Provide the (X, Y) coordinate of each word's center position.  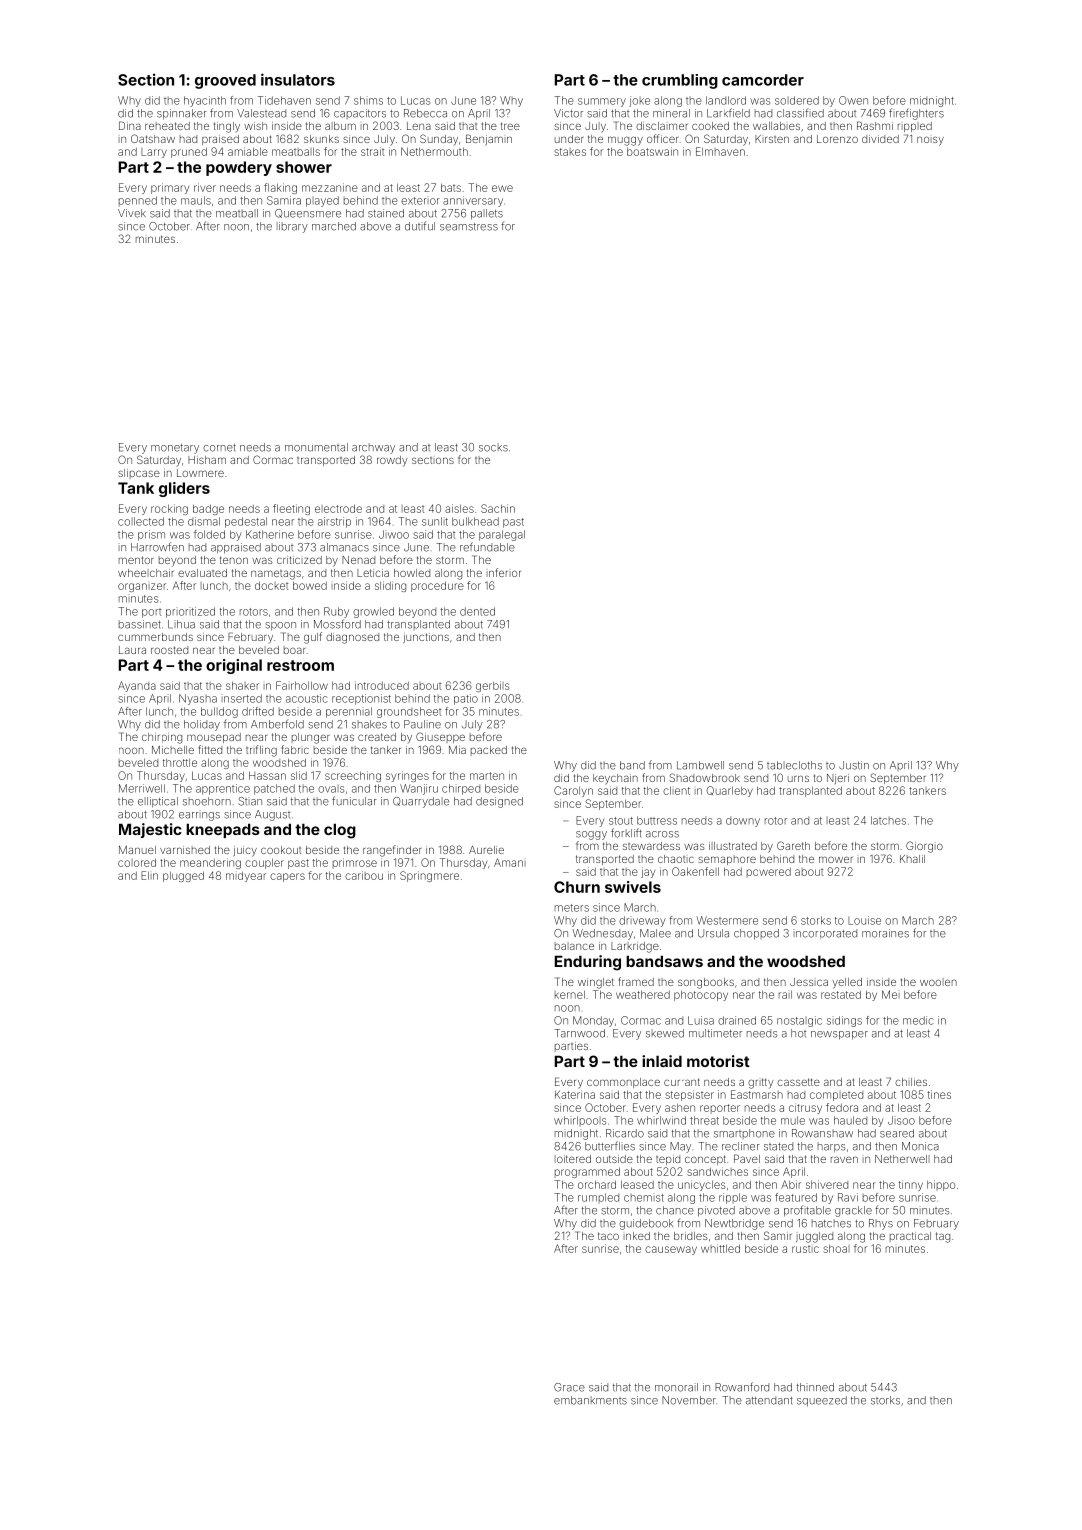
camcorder (763, 80)
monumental (316, 447)
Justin (854, 765)
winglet (596, 983)
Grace (569, 1387)
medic (918, 1020)
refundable (487, 547)
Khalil (912, 859)
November (689, 1400)
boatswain (652, 151)
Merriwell (142, 788)
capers (287, 877)
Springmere (429, 876)
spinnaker (182, 114)
